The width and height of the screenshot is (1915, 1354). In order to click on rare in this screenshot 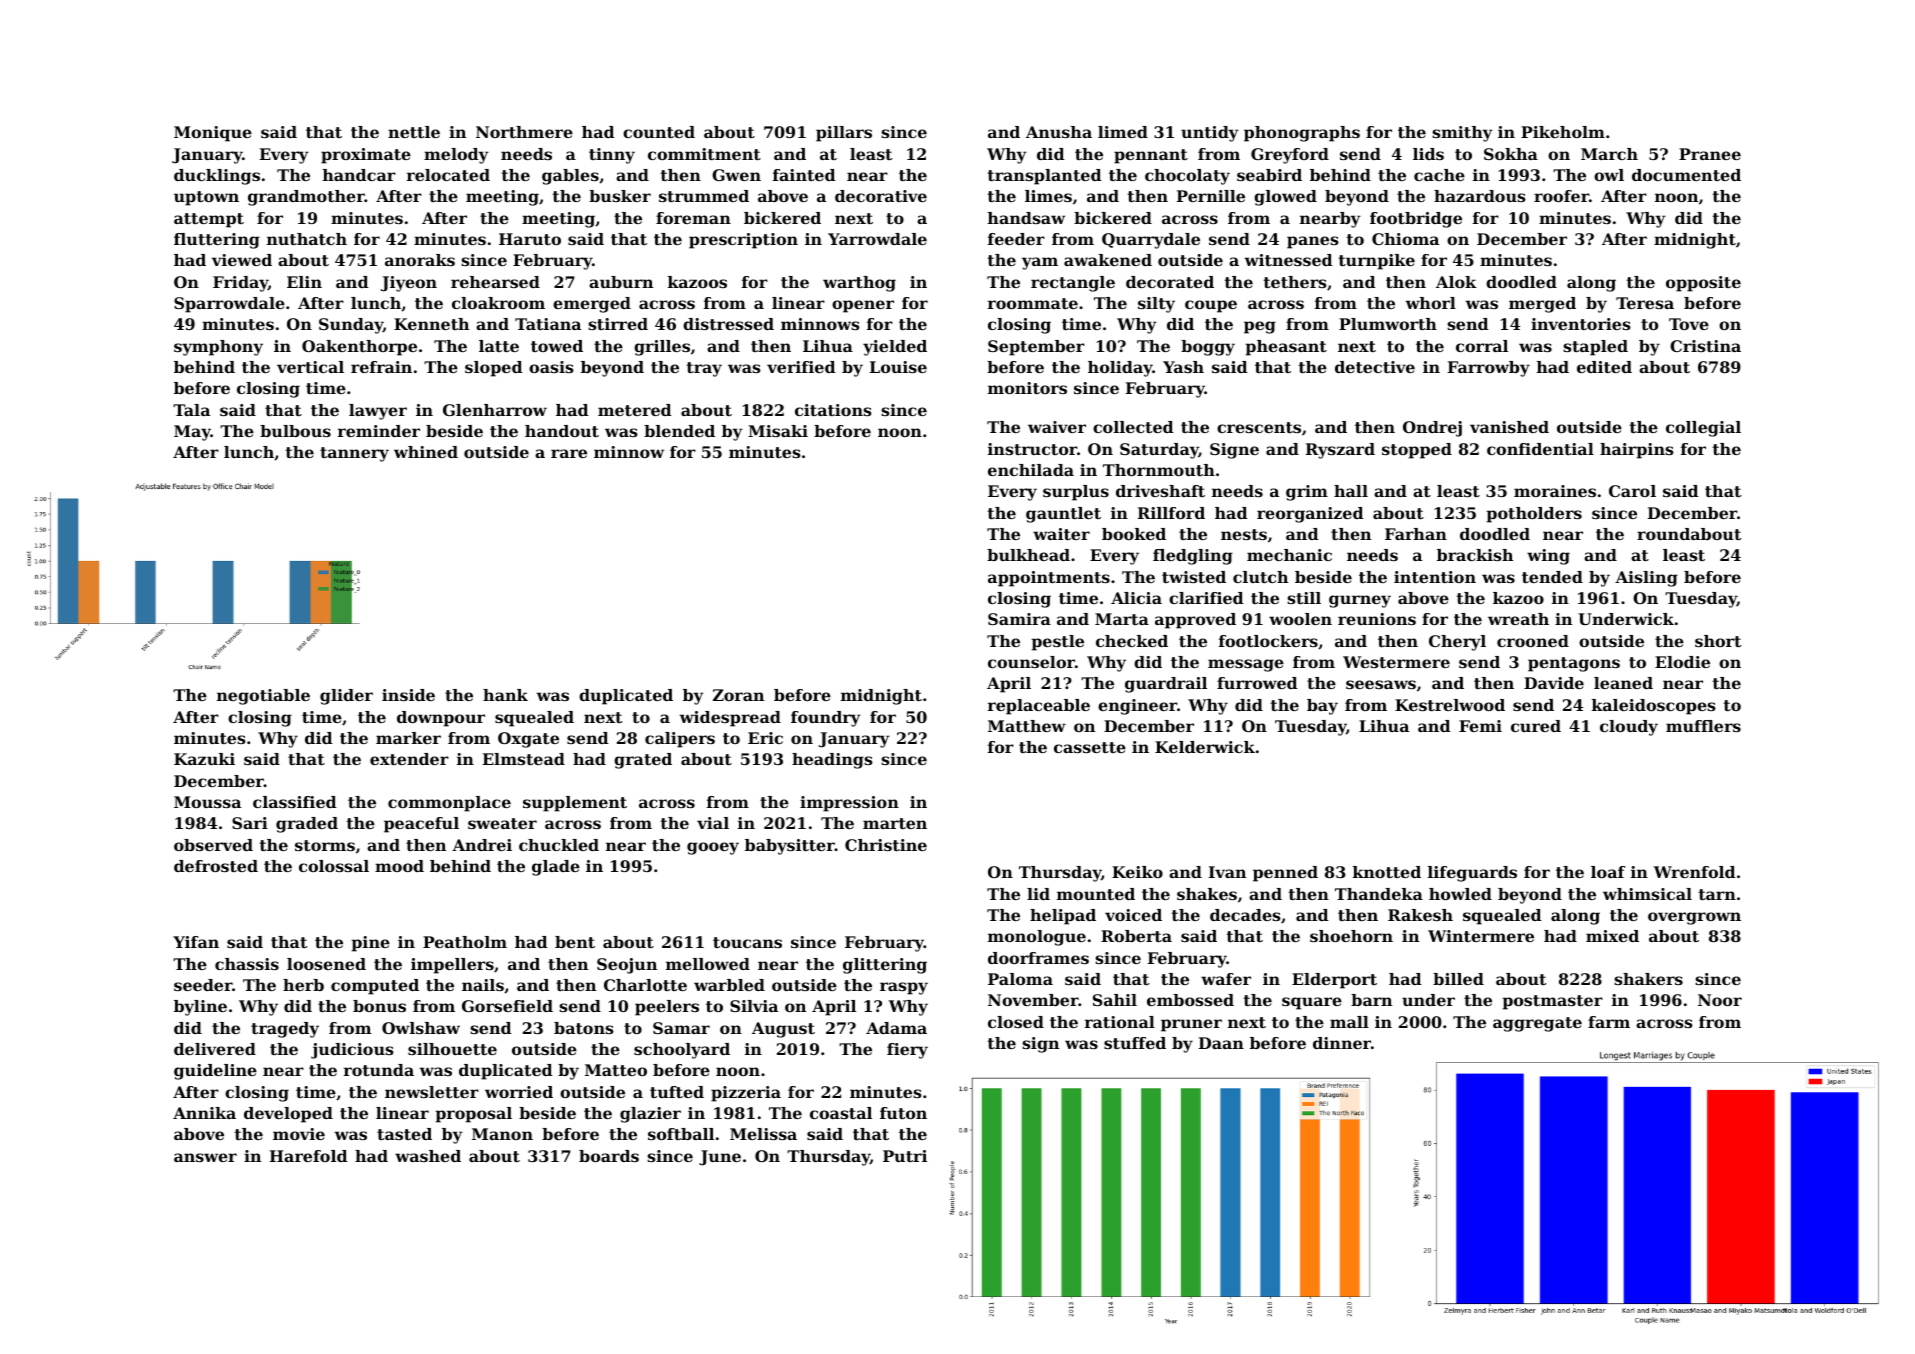, I will do `click(569, 453)`.
